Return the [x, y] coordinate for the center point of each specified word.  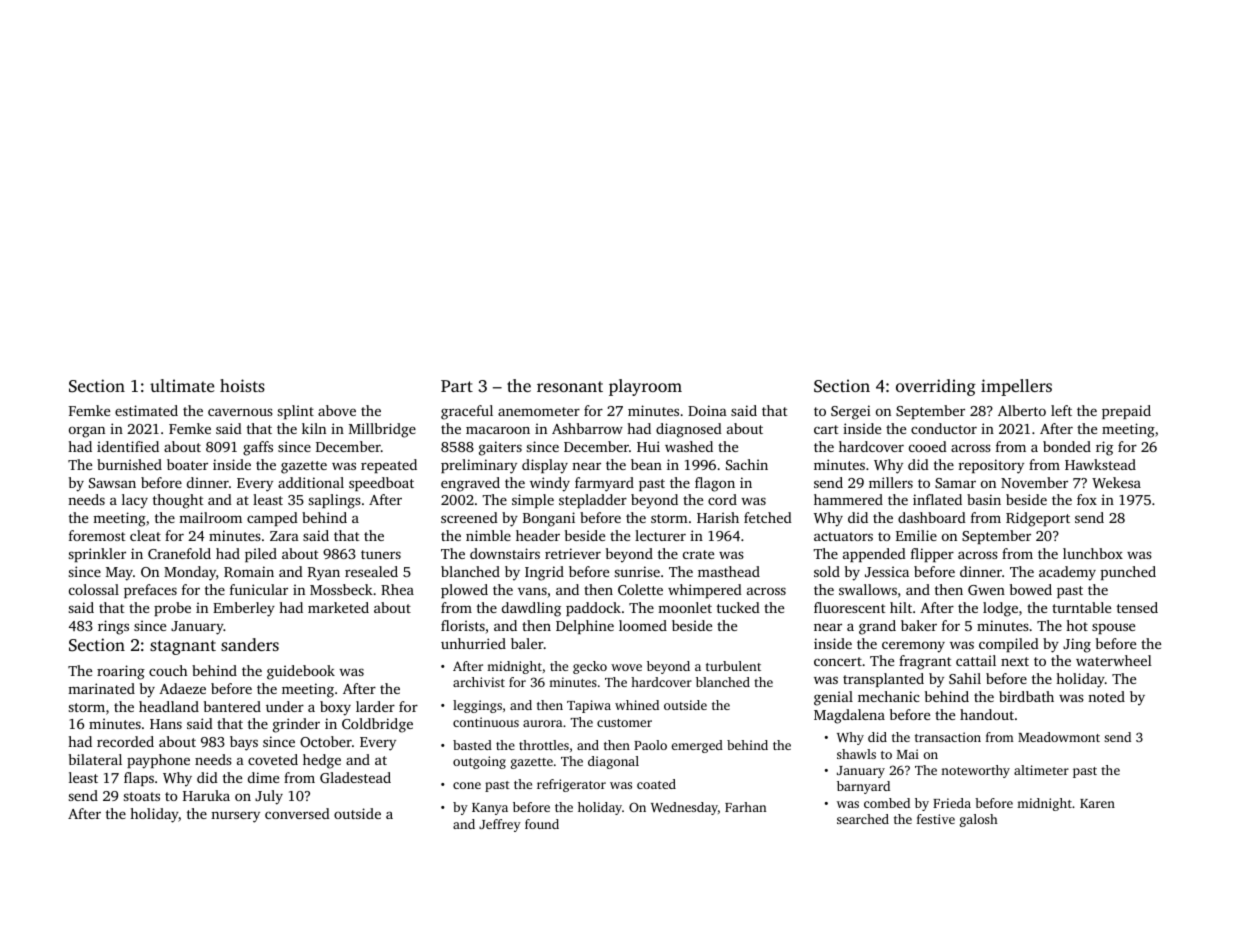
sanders [250, 644]
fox [1087, 499]
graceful [467, 412]
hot [1077, 625]
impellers [1016, 387]
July [269, 797]
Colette [640, 589]
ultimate [182, 385]
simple [533, 501]
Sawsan [112, 483]
